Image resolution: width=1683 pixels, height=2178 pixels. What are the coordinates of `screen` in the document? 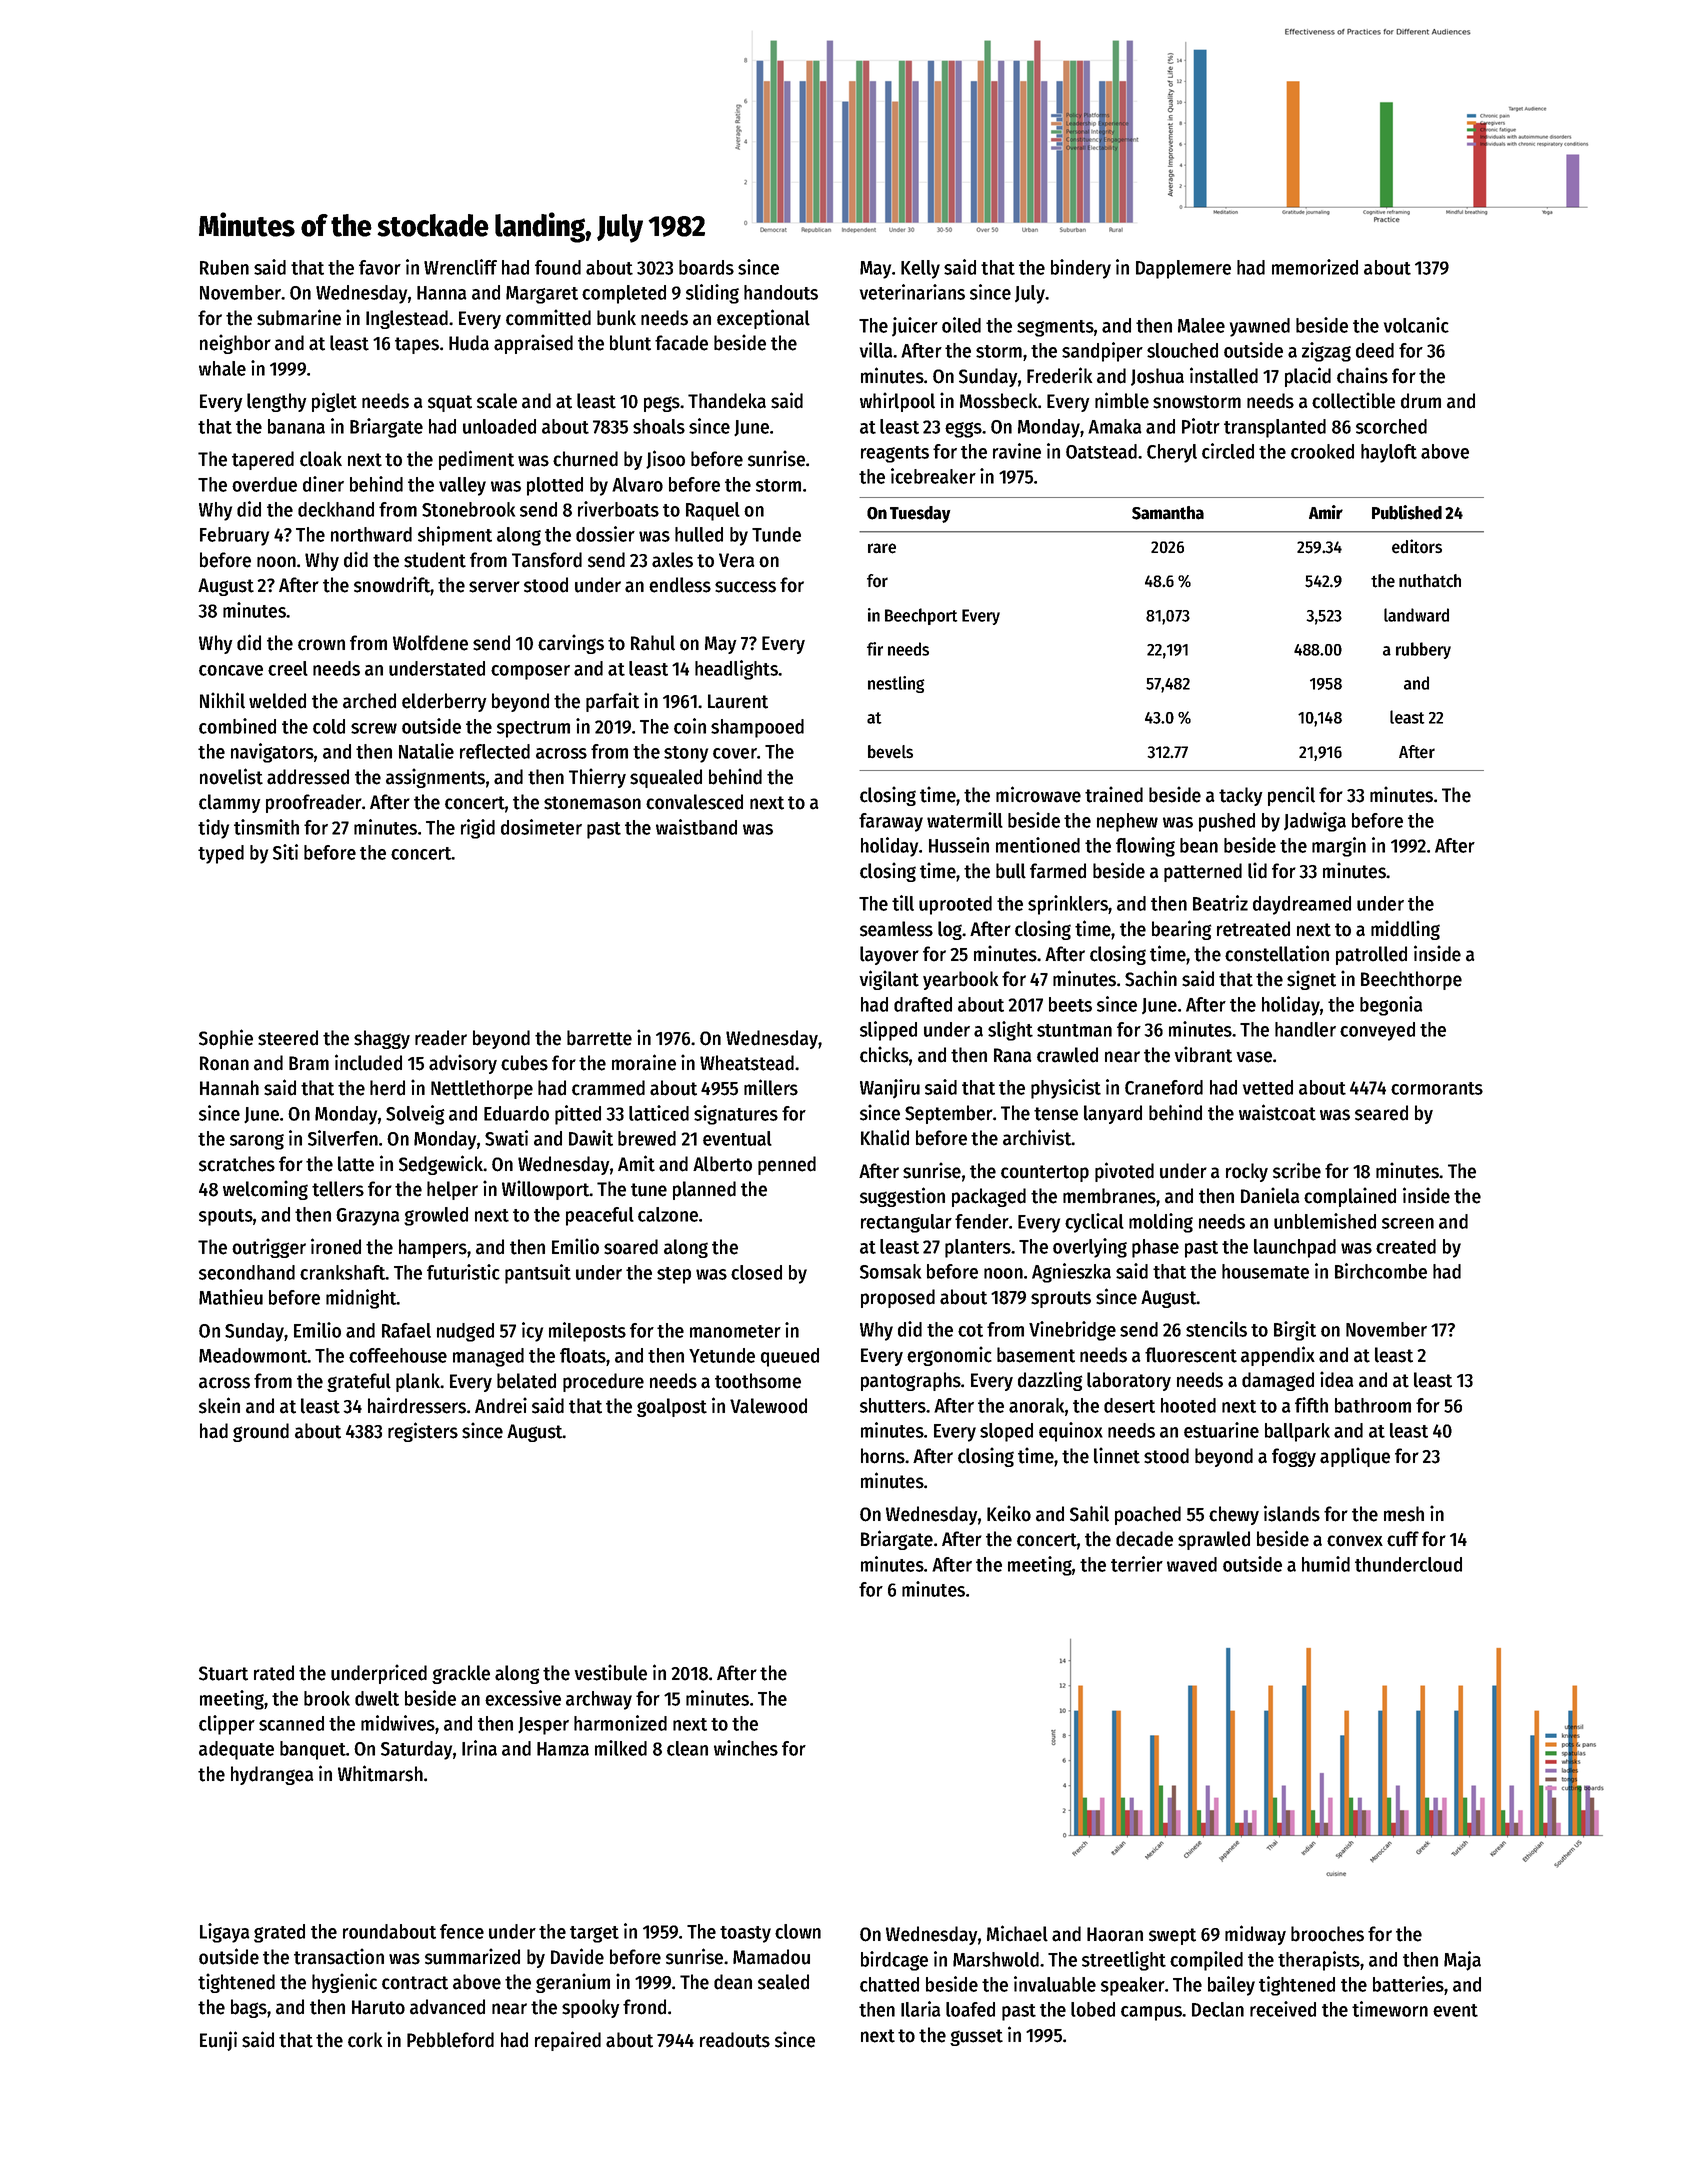 It's located at (1408, 1223).
